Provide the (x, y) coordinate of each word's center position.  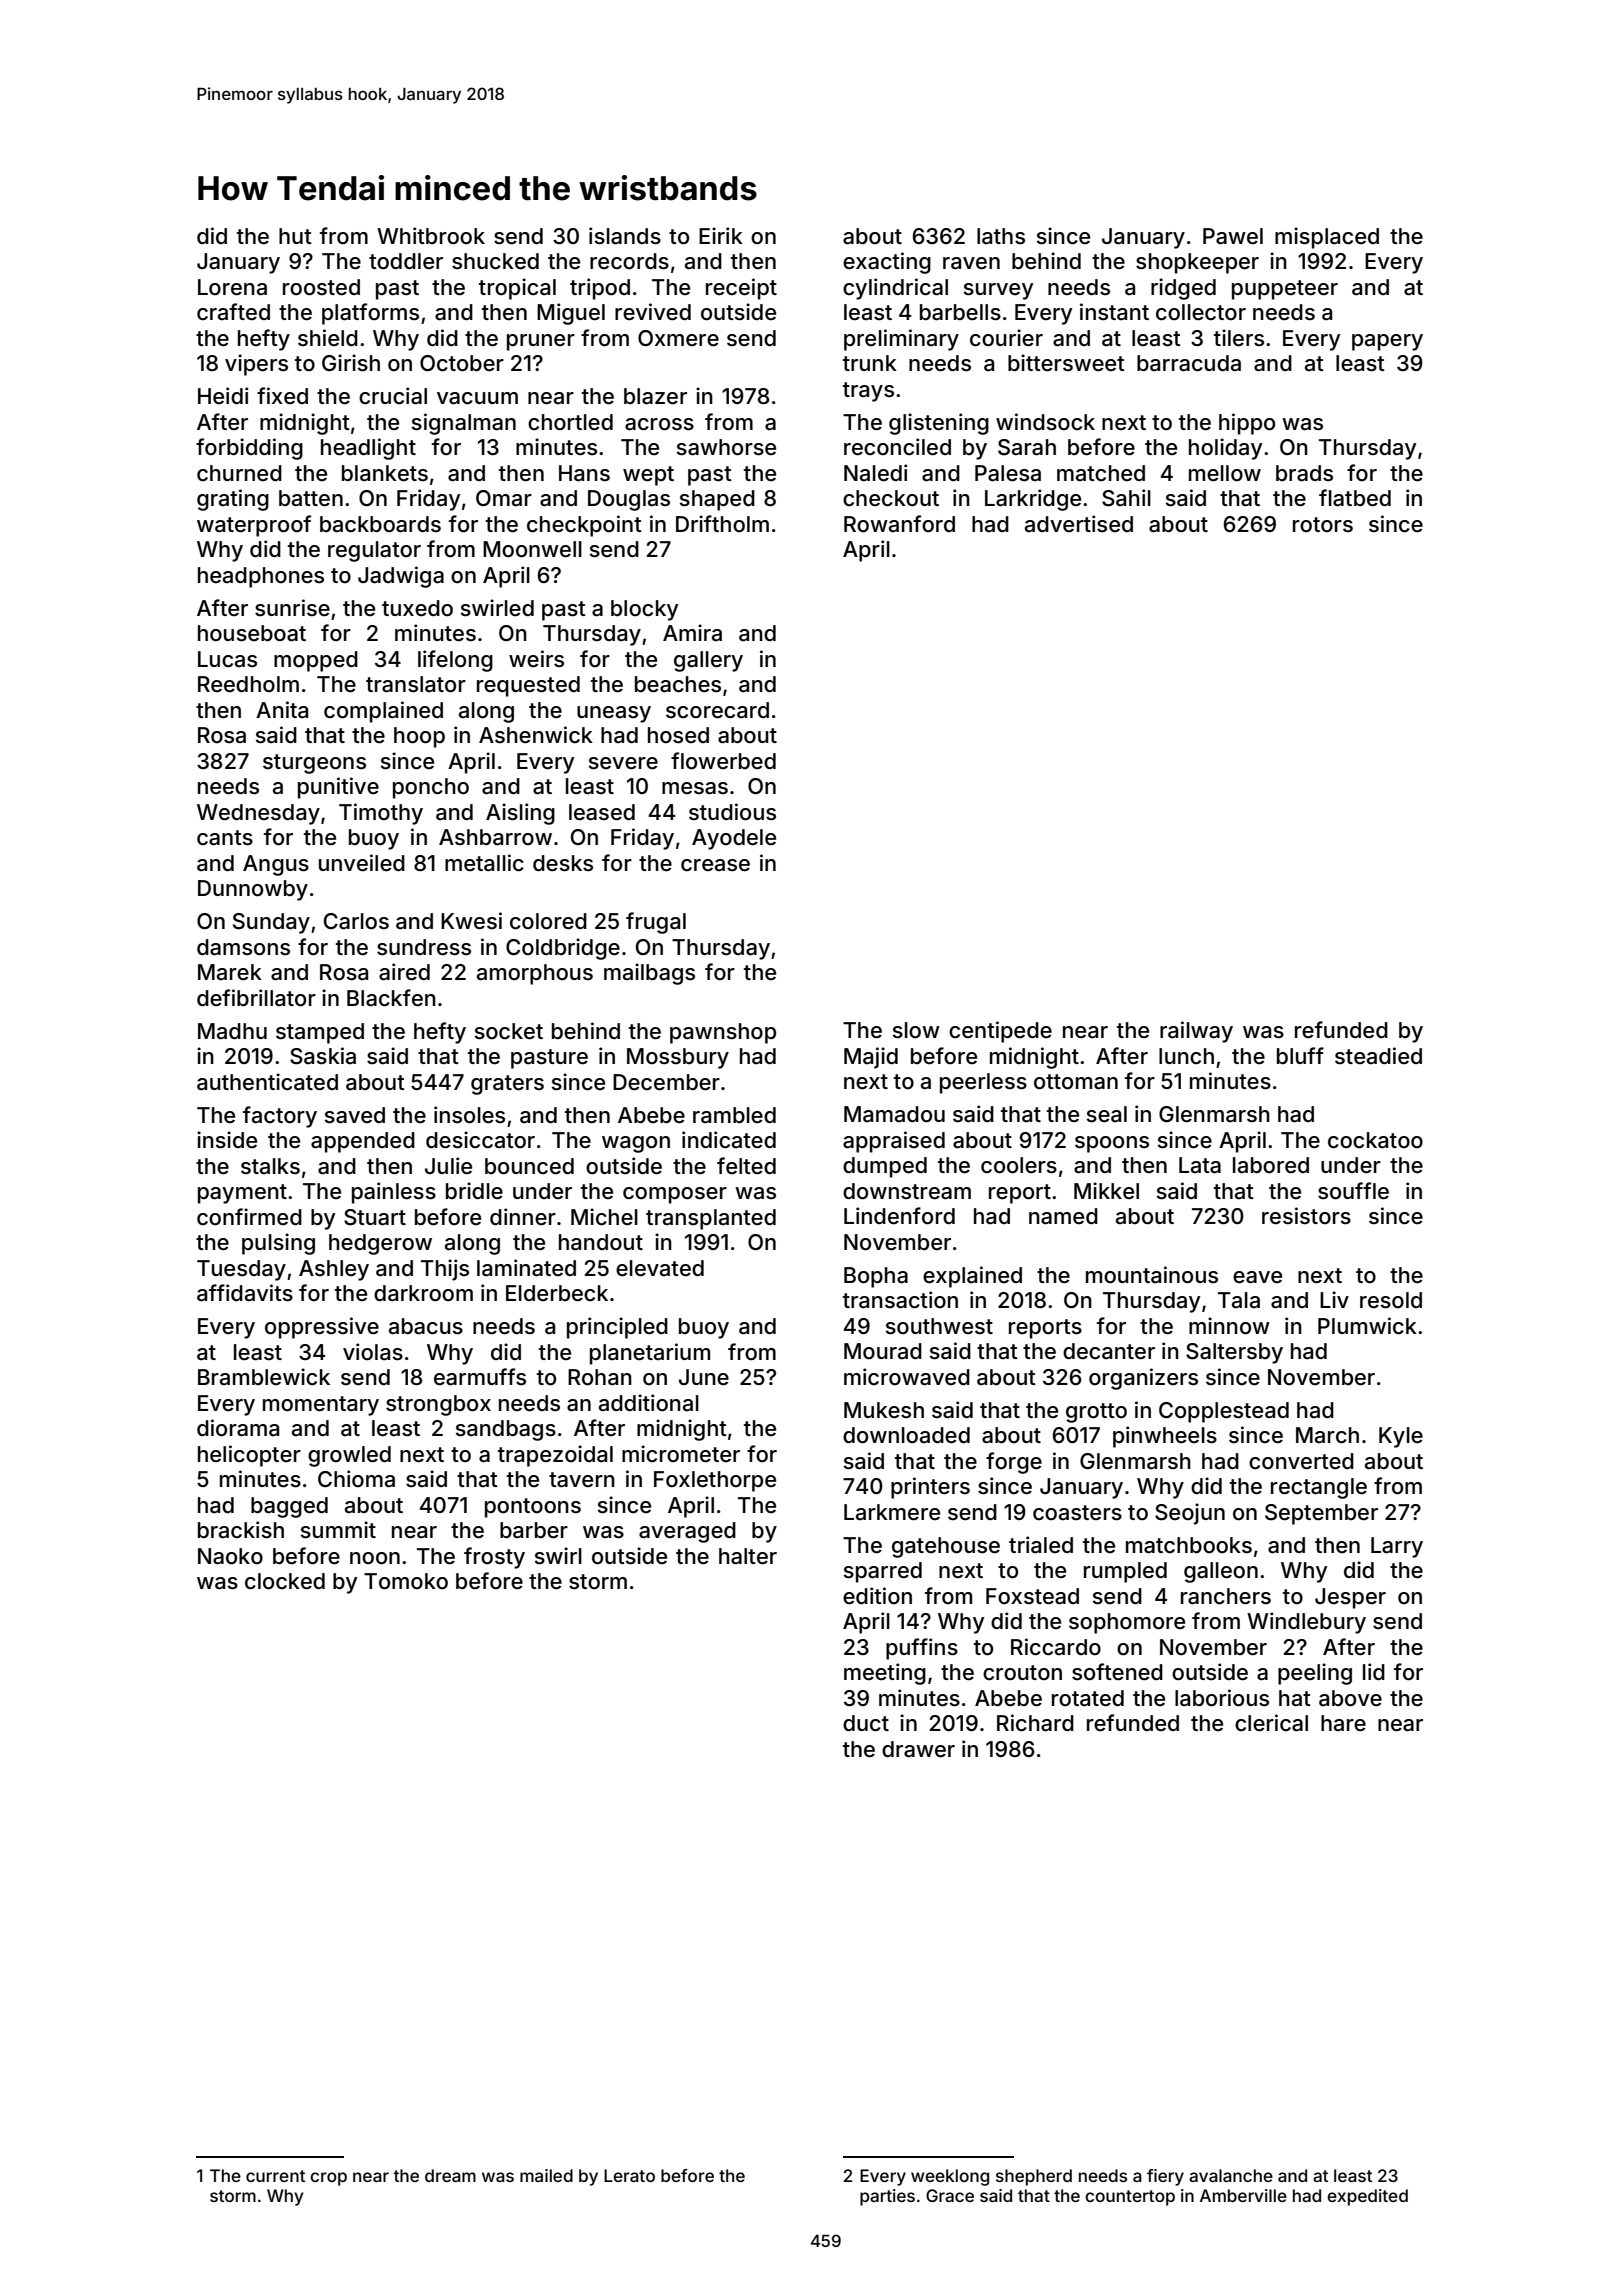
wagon (636, 1144)
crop (328, 2179)
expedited (1367, 2197)
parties (887, 2197)
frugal (656, 923)
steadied (1378, 1055)
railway (1196, 1032)
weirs (536, 659)
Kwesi (471, 921)
